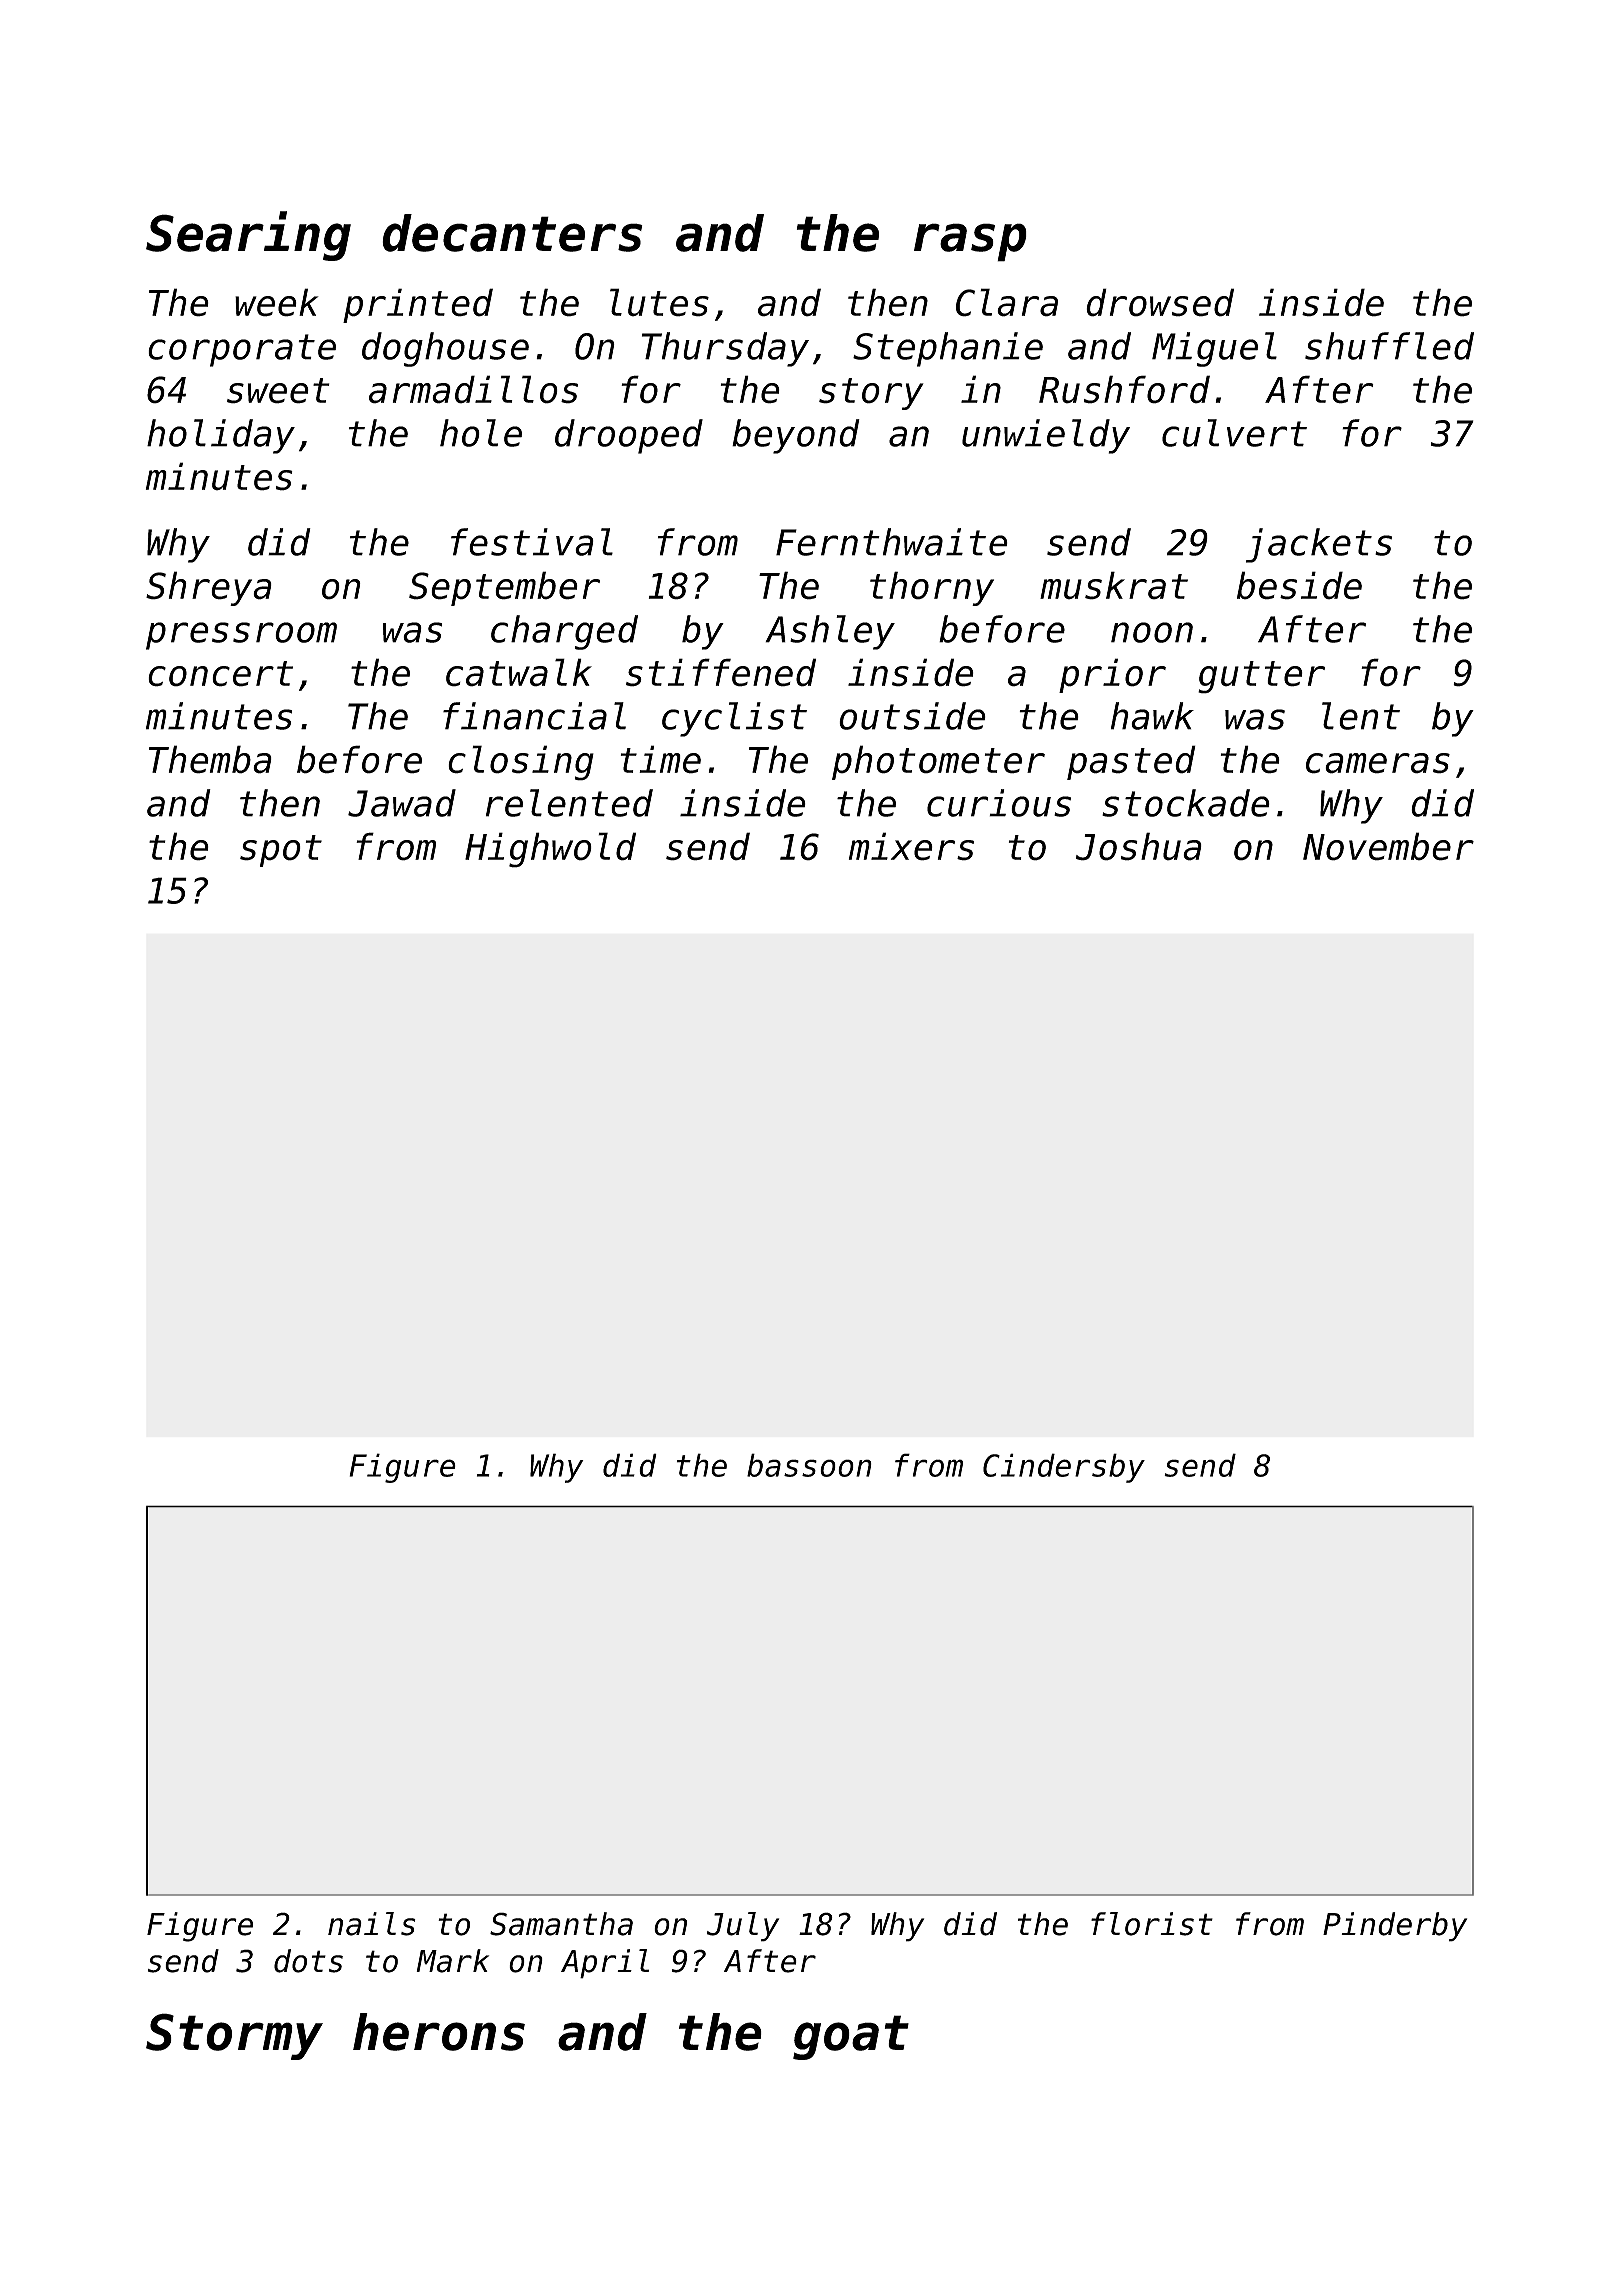 The width and height of the document is (1620, 2292). I want to click on July, so click(743, 1927).
